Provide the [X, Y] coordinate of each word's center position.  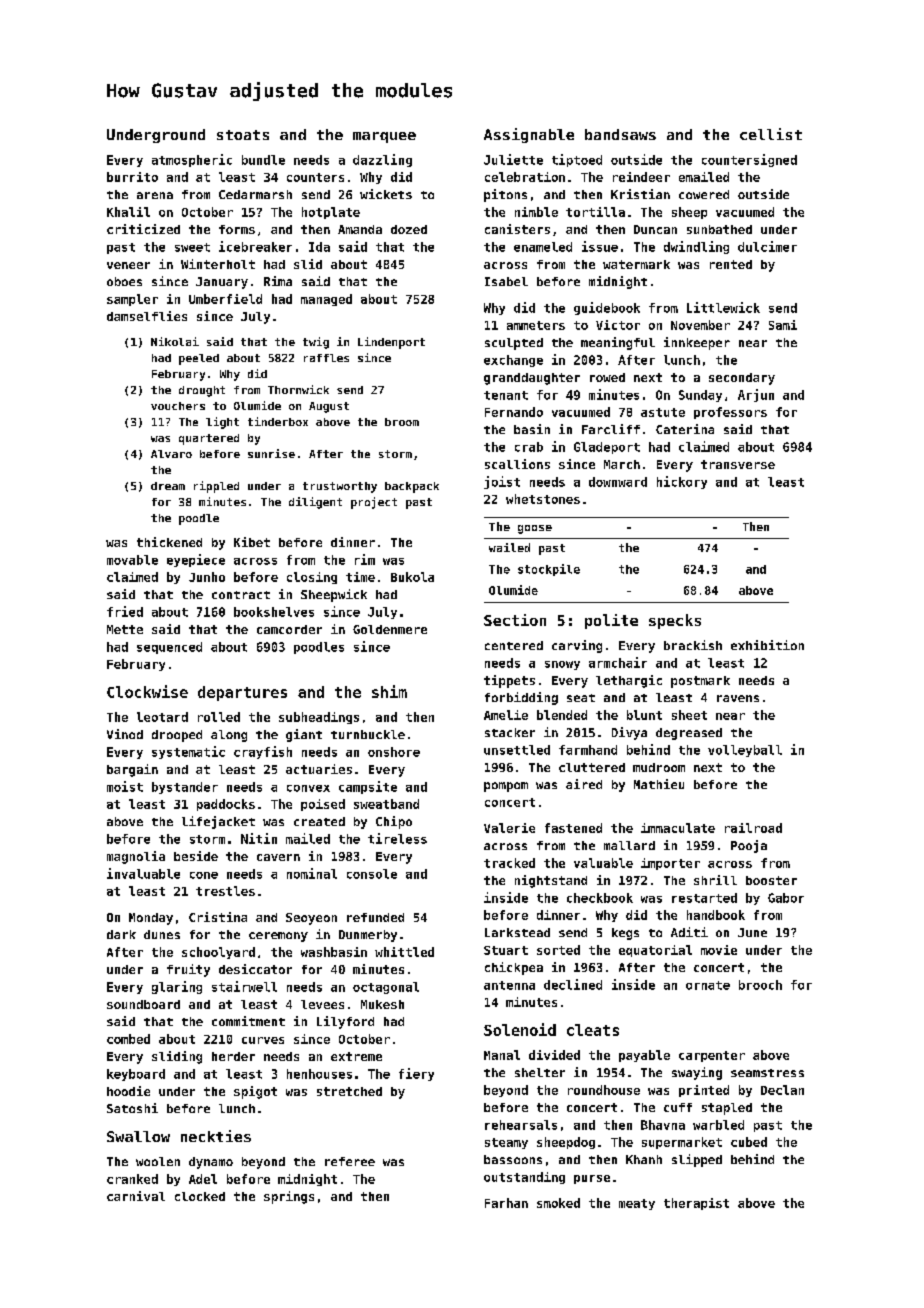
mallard [629, 845]
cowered [704, 194]
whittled [404, 952]
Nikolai [175, 341]
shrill [715, 880]
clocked [200, 1196]
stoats [243, 135]
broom [402, 422]
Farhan [506, 1203]
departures [242, 693]
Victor [618, 325]
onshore [394, 752]
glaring [177, 987]
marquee [384, 137]
